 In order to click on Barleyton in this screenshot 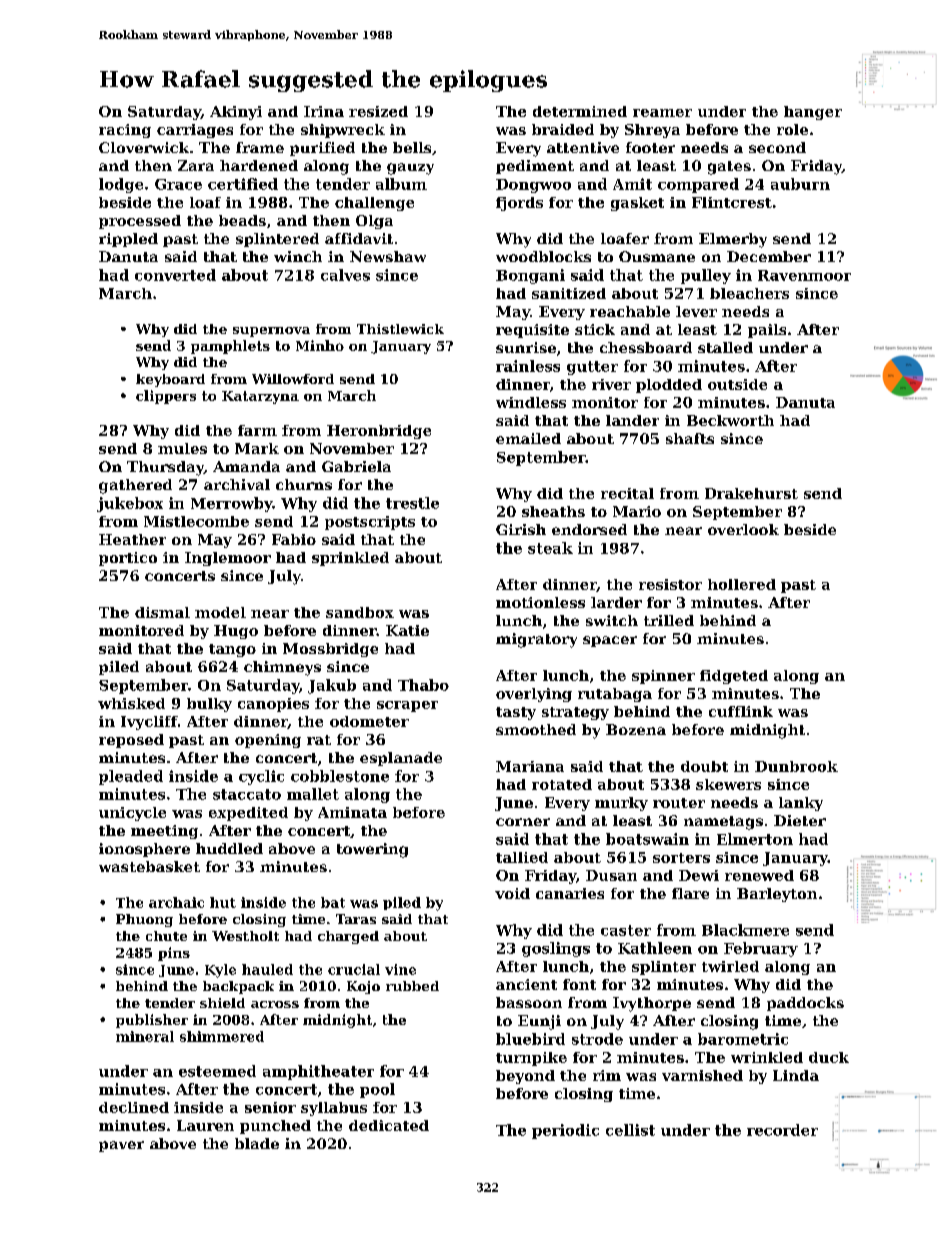, I will do `click(777, 895)`.
